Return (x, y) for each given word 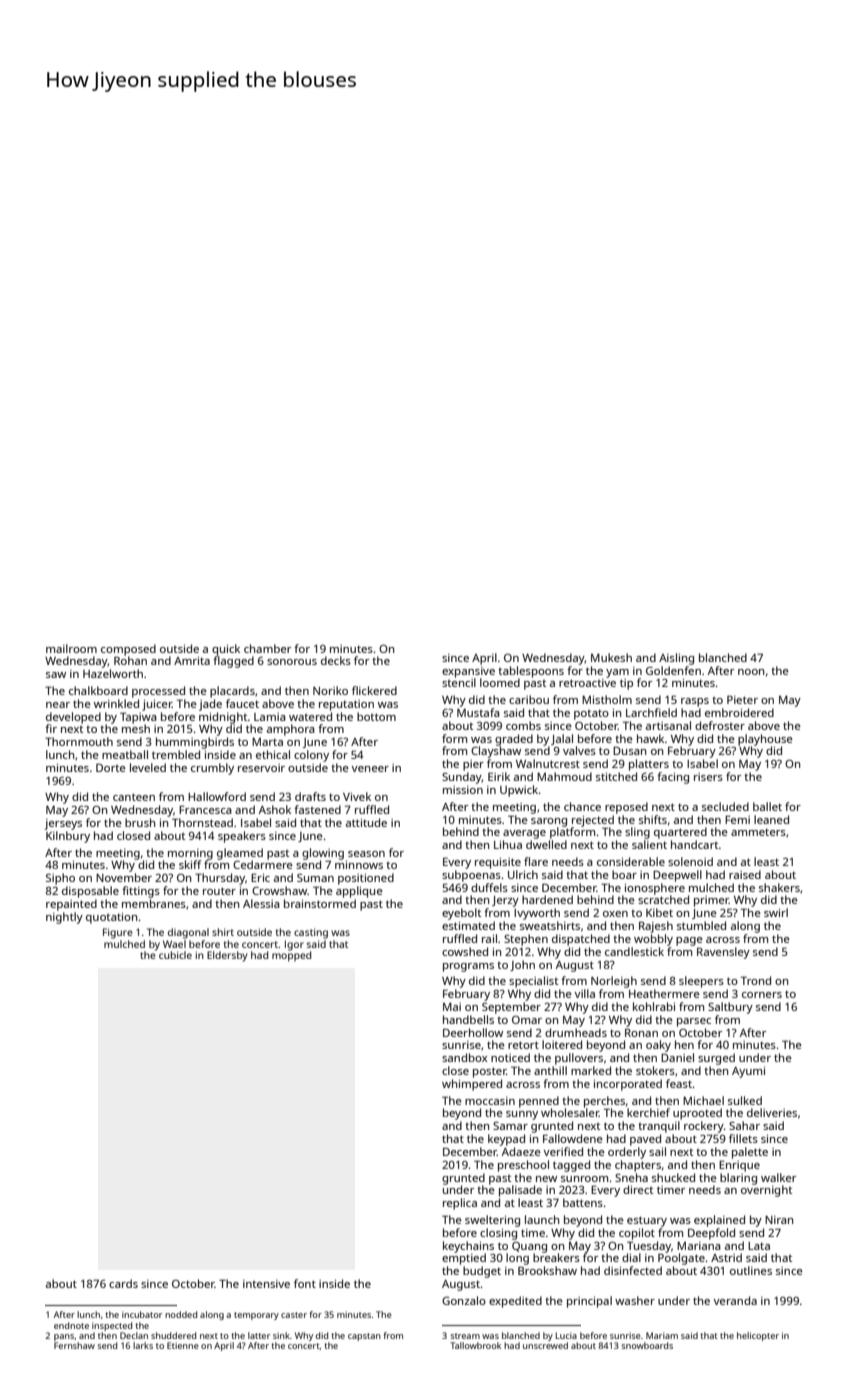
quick (226, 650)
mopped (291, 956)
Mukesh (611, 657)
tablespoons (531, 672)
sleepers (701, 982)
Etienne (183, 1345)
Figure (118, 933)
